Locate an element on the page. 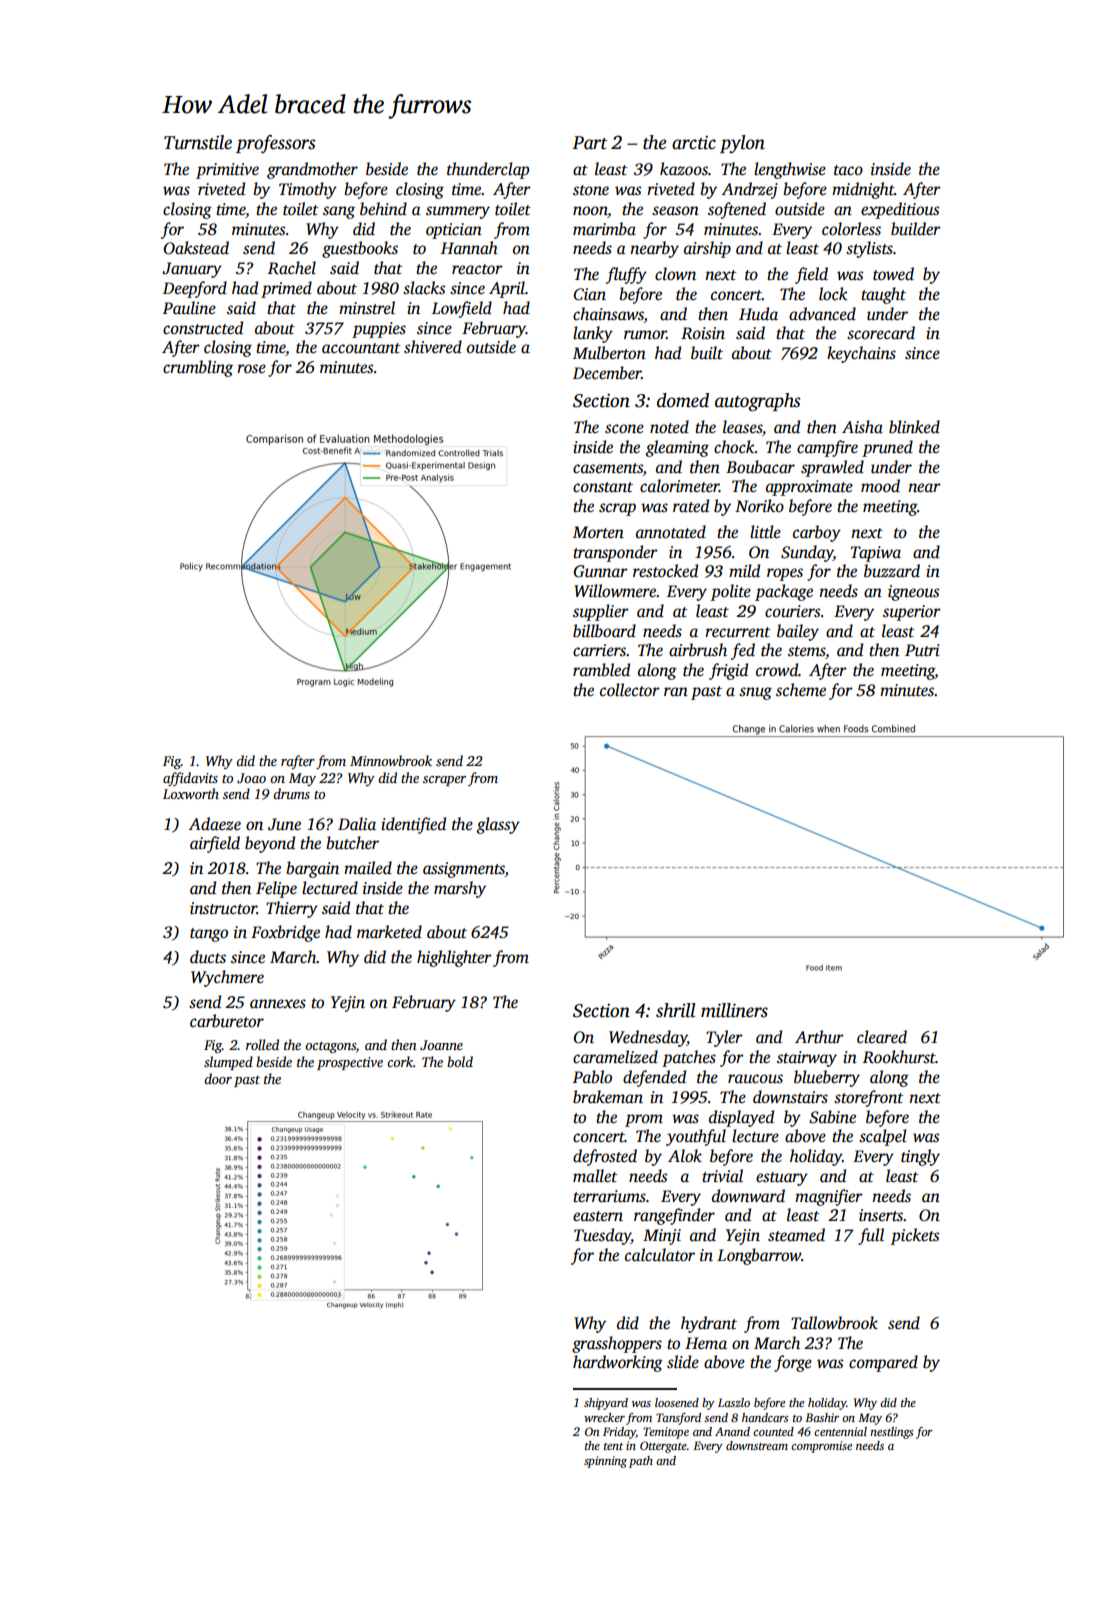  Joao is located at coordinates (251, 778).
